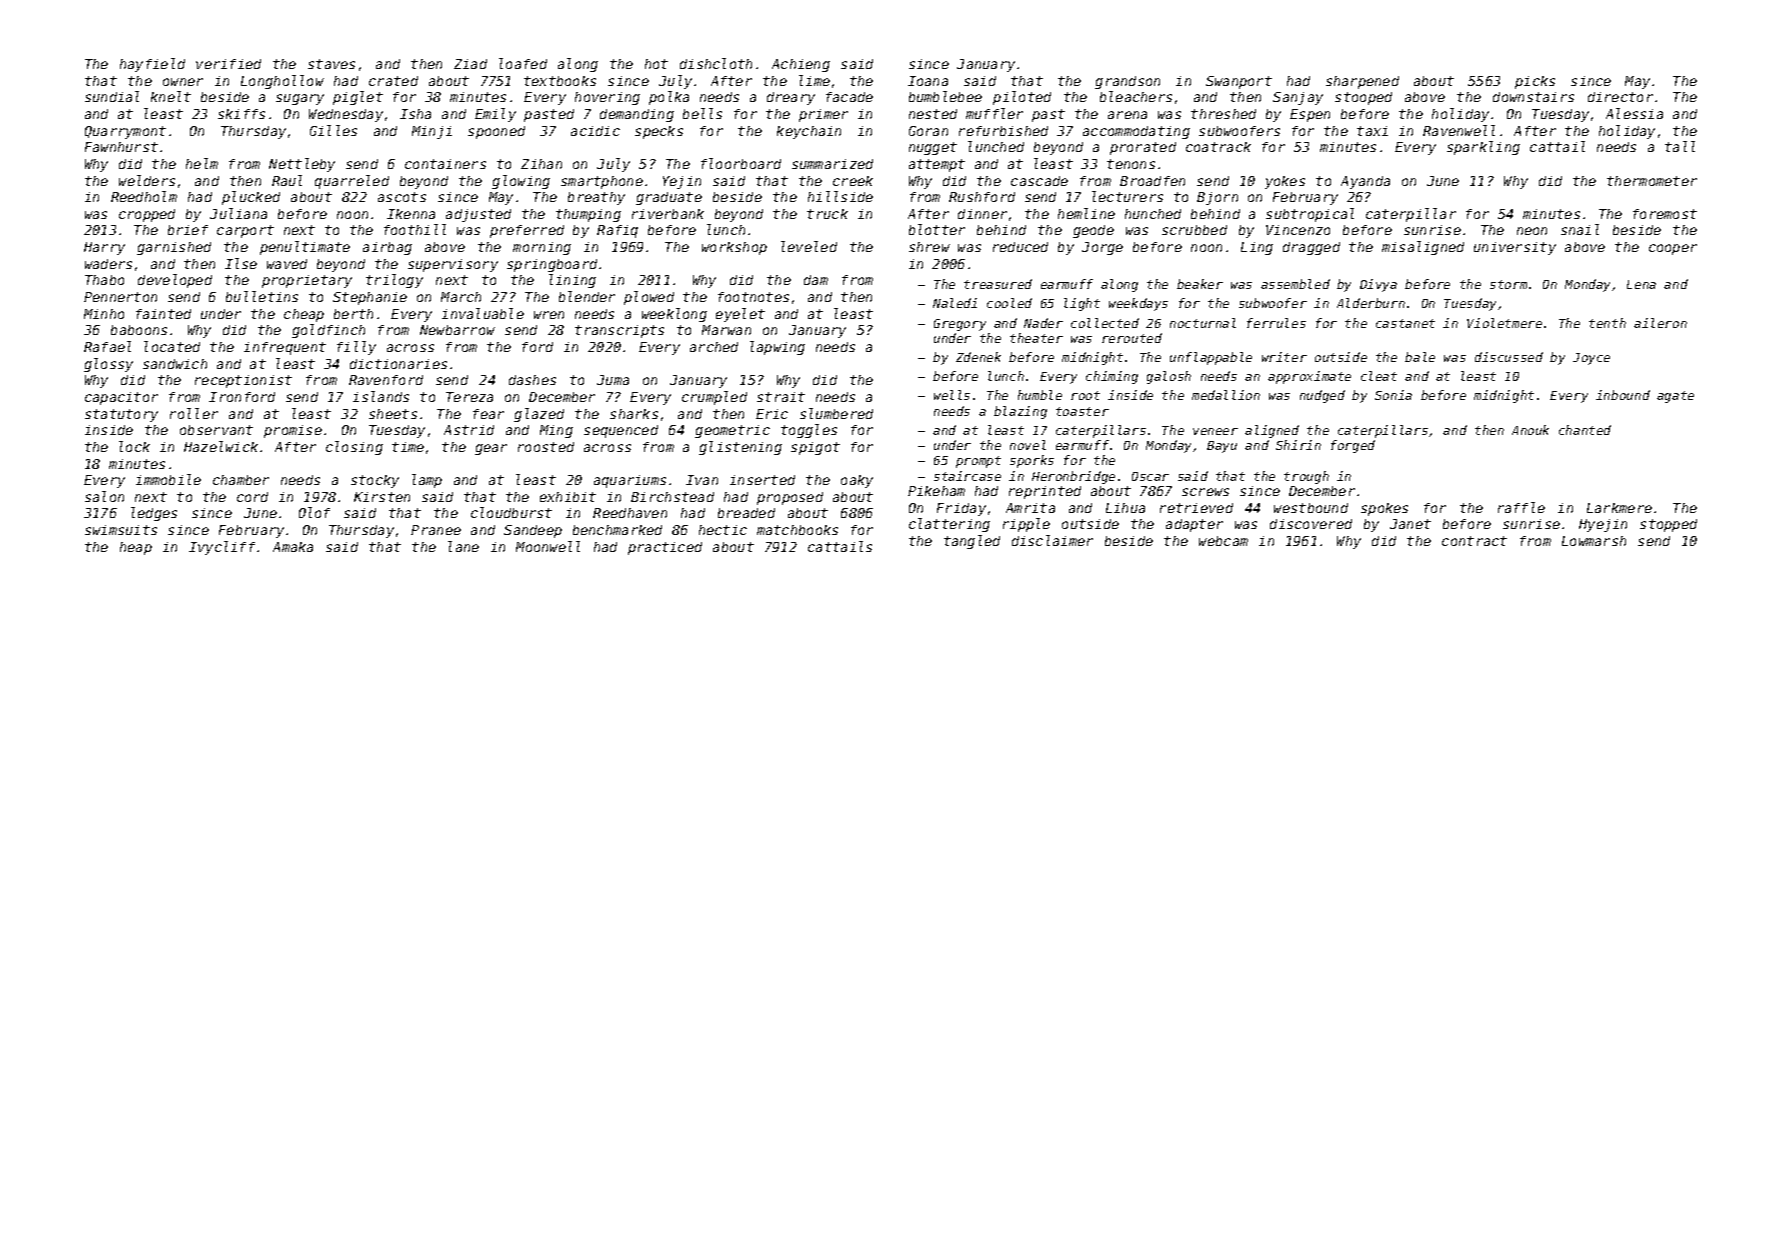  What do you see at coordinates (495, 115) in the screenshot?
I see `Emily` at bounding box center [495, 115].
